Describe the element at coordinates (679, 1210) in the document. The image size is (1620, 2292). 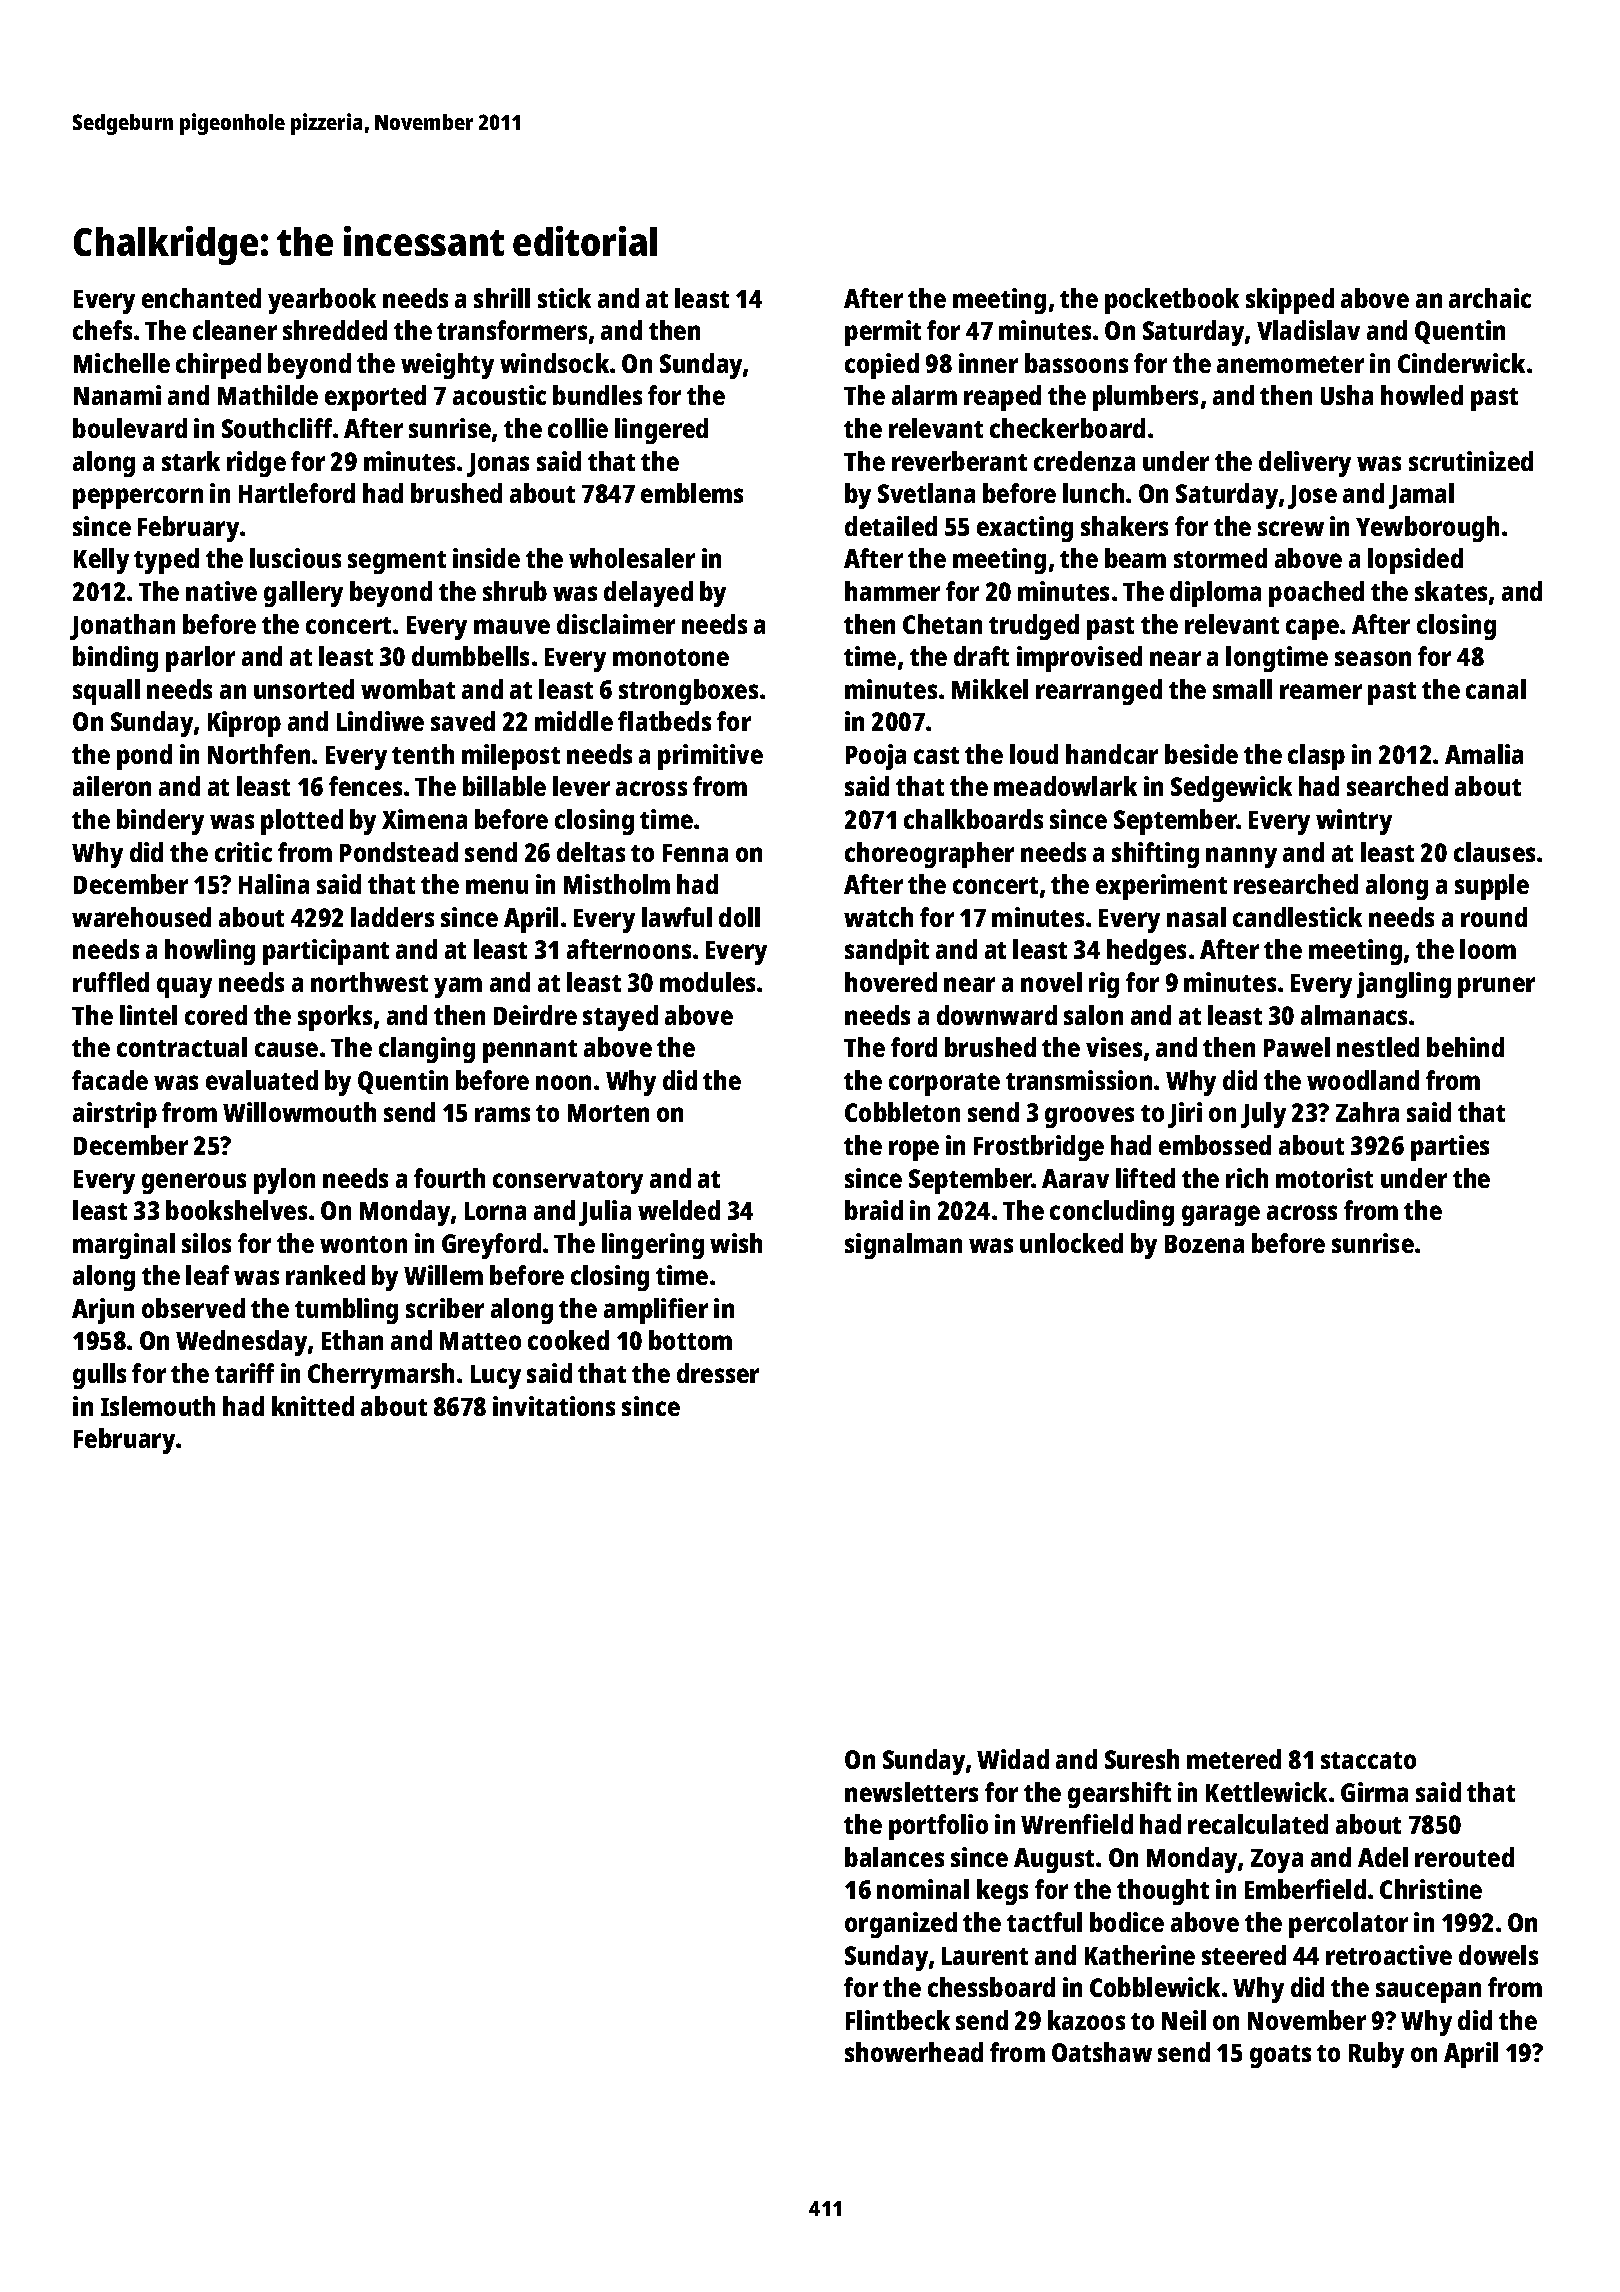
I see `welded` at that location.
